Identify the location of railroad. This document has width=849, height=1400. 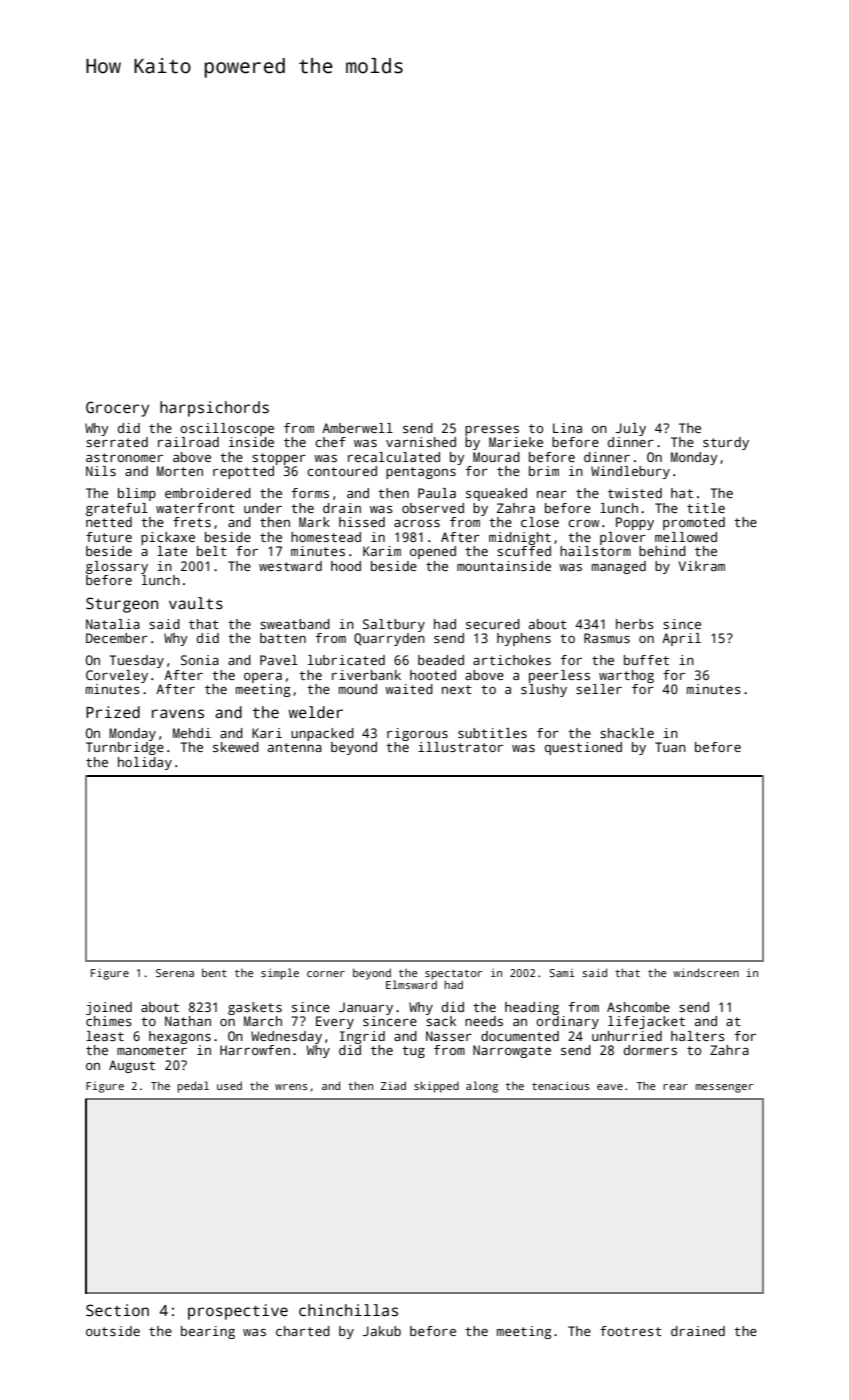
(188, 442).
